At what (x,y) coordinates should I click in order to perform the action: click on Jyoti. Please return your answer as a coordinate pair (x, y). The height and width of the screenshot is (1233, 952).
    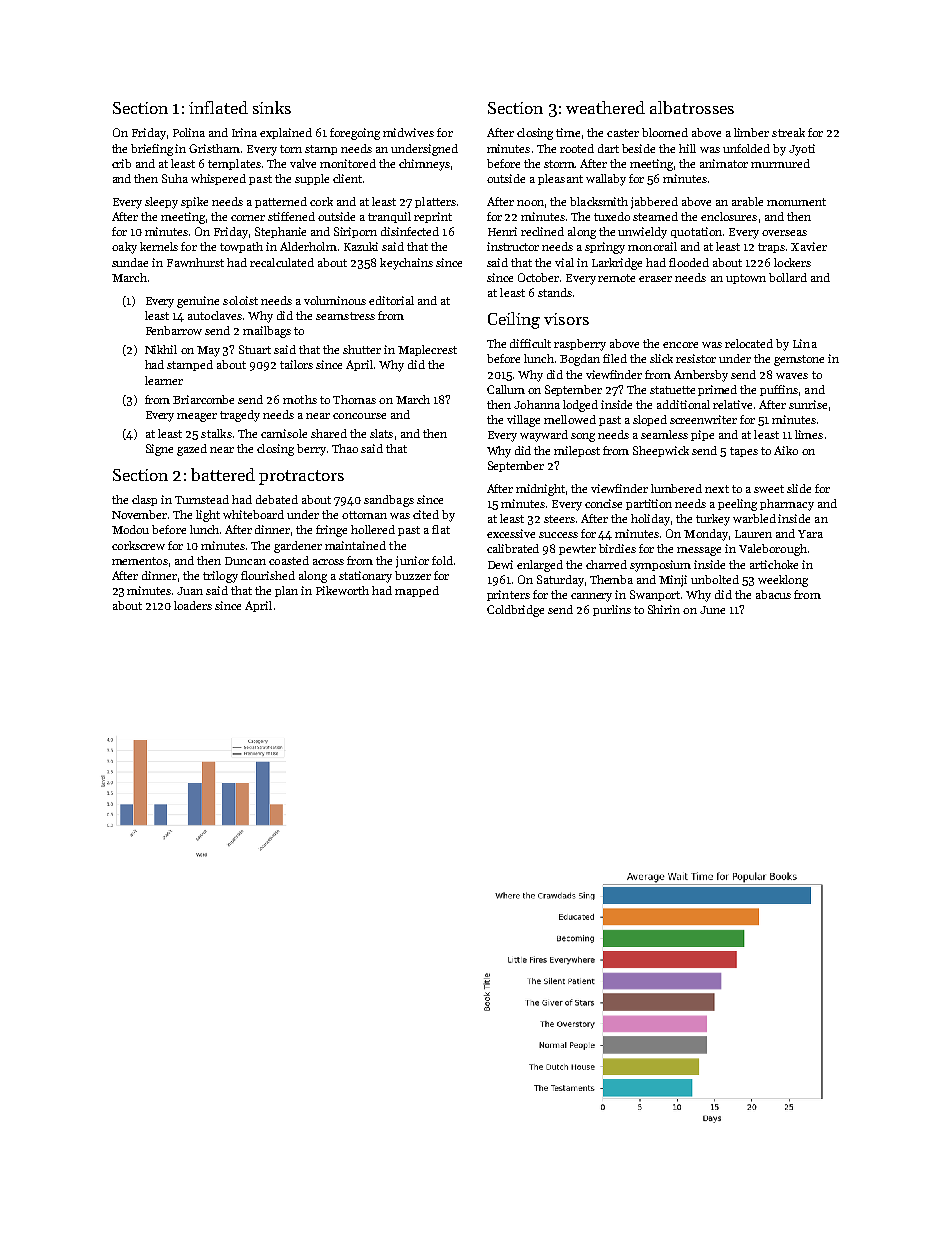
    Looking at the image, I should click on (802, 150).
